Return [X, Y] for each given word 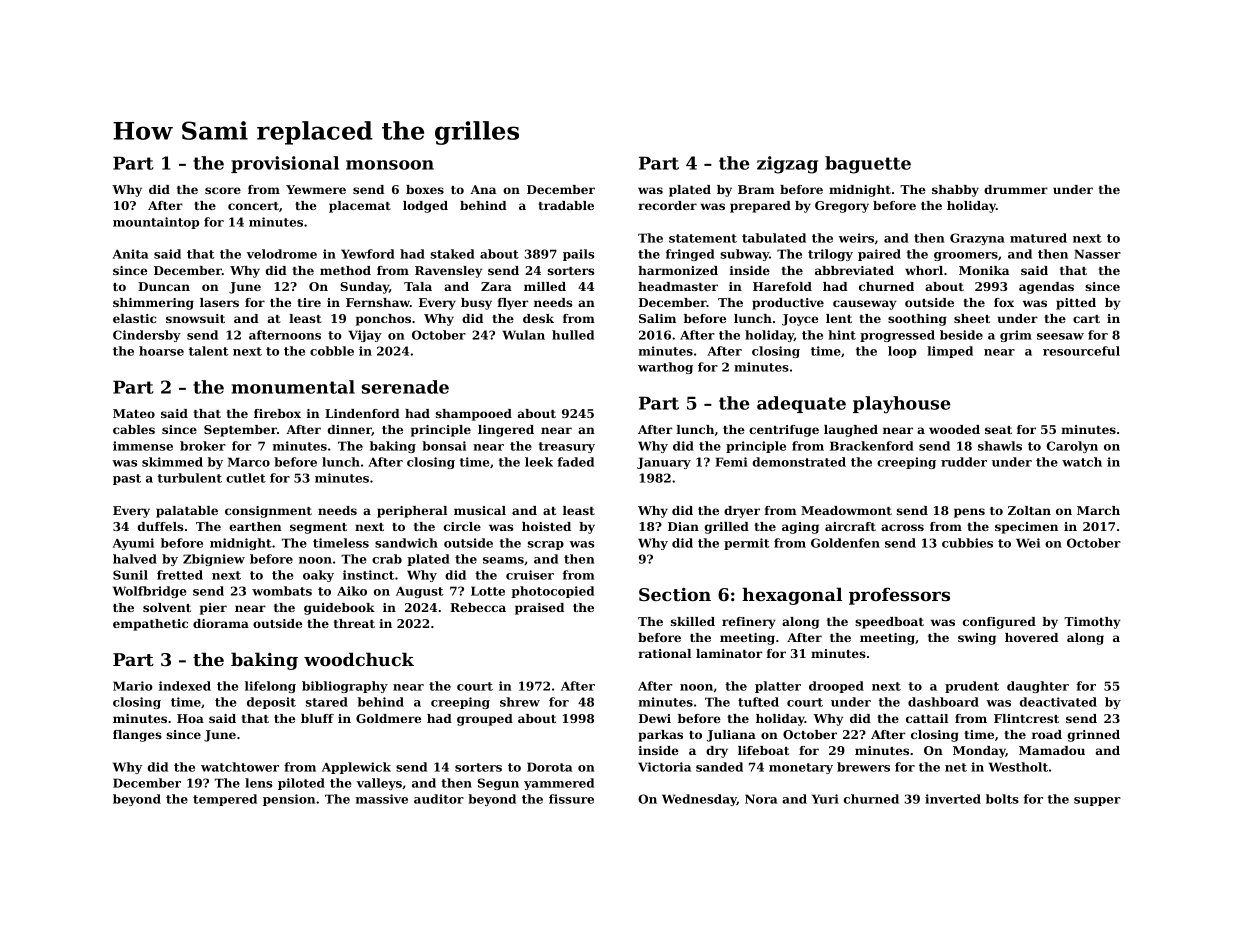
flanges [137, 736]
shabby [955, 191]
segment [318, 528]
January [664, 463]
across [902, 527]
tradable [566, 205]
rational [664, 653]
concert [253, 206]
